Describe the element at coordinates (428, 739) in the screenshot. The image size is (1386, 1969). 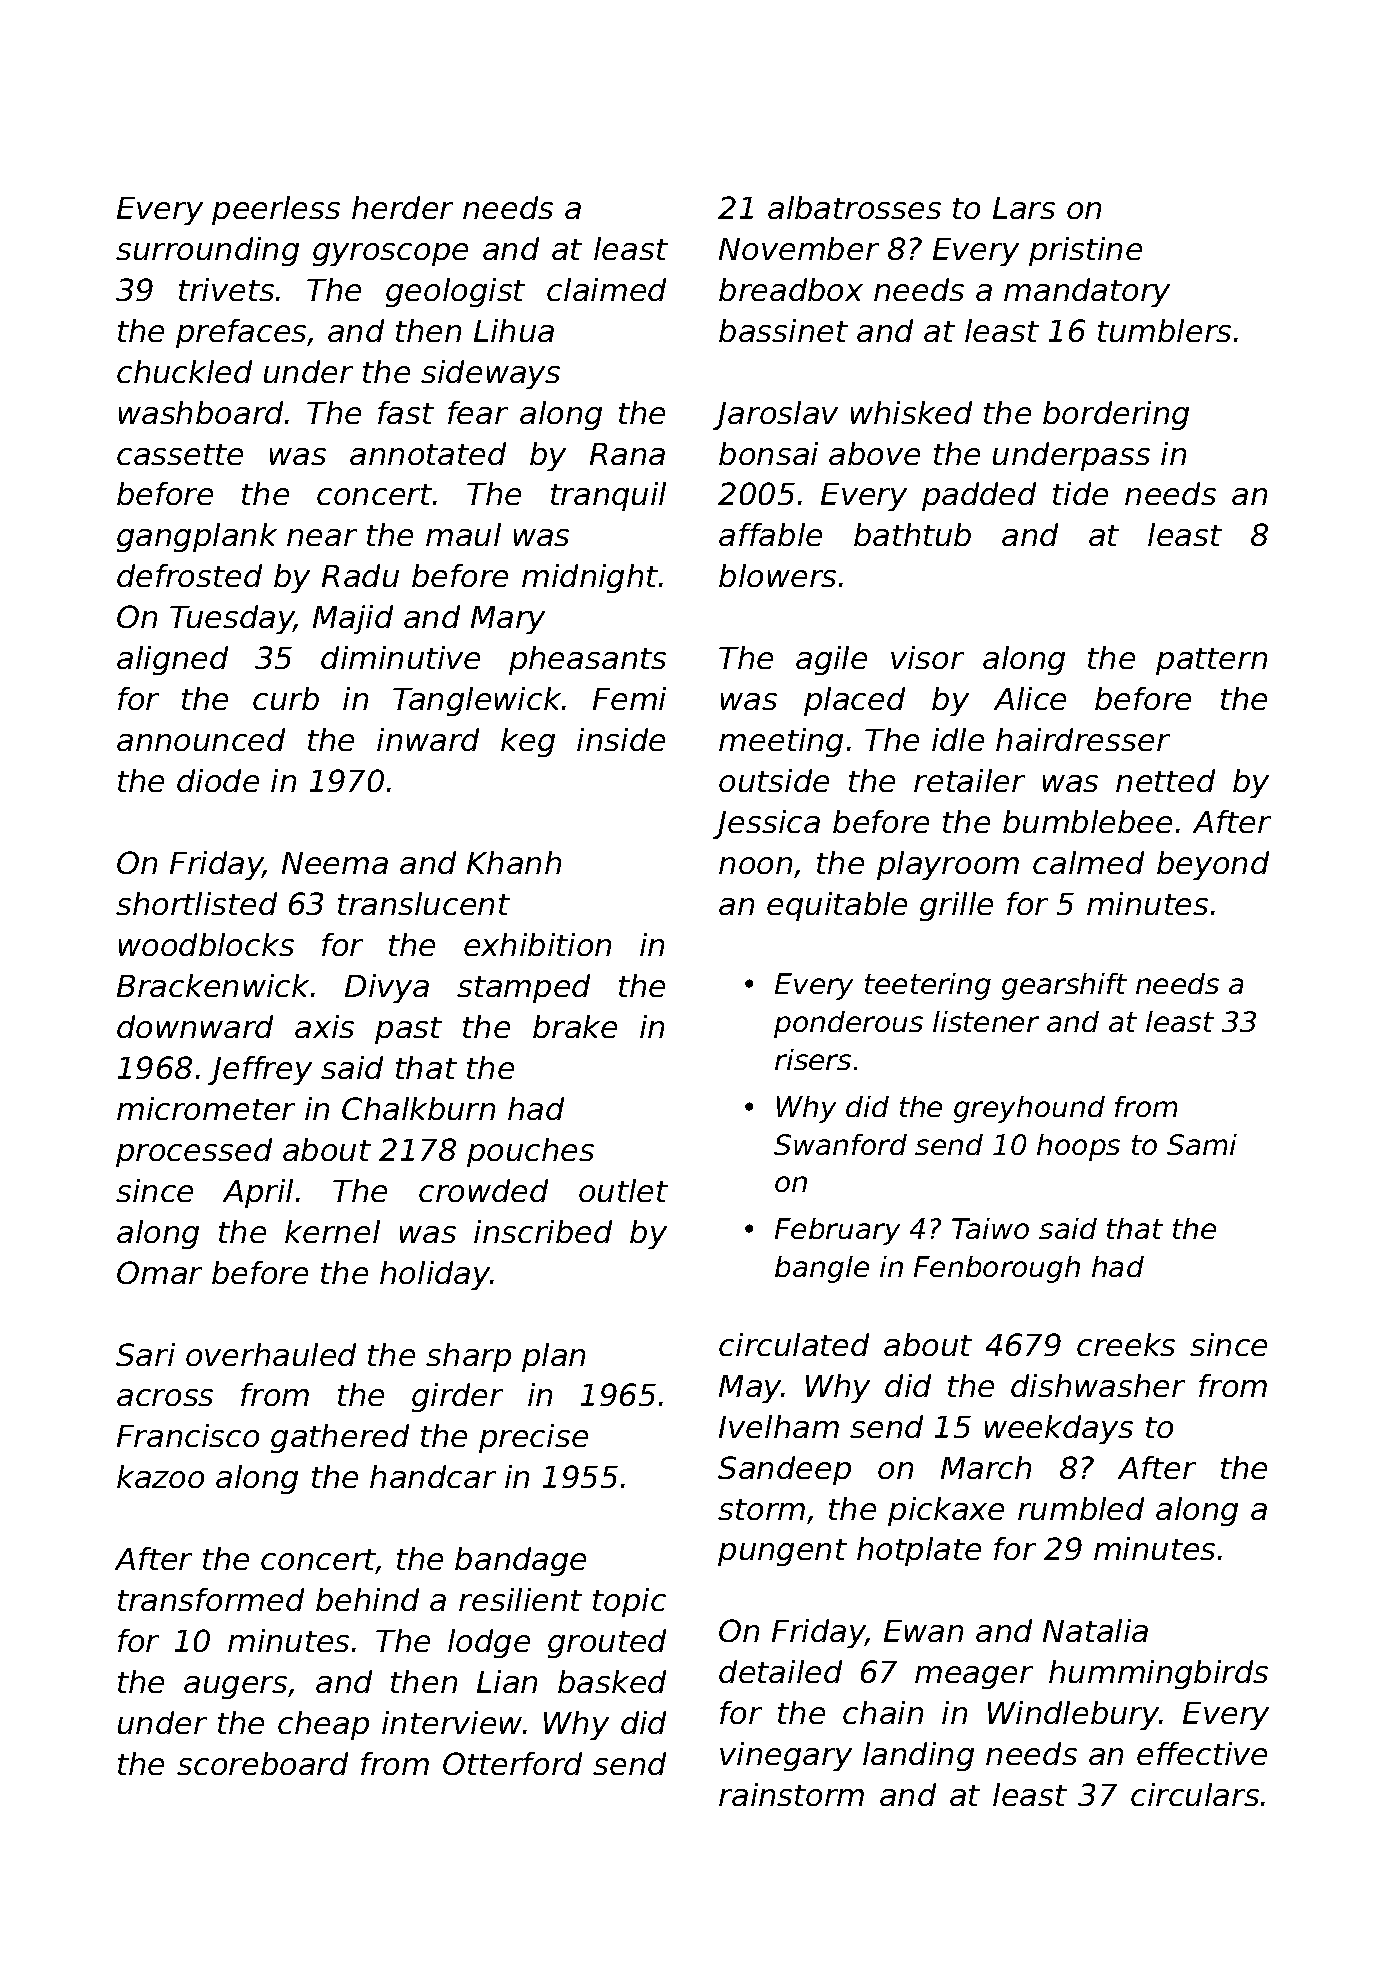
I see `inward` at that location.
